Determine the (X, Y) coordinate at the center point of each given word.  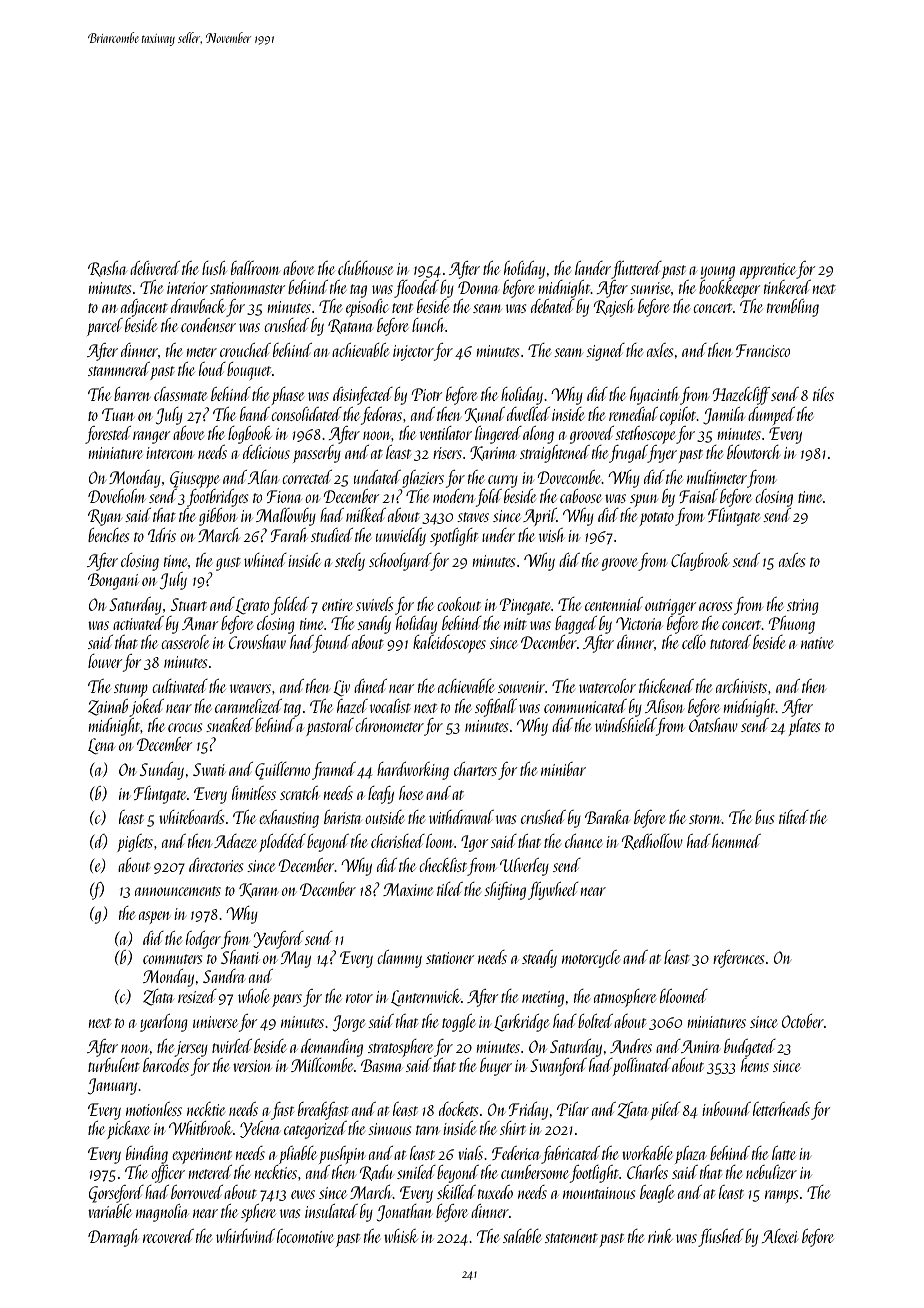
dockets (458, 1109)
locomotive (305, 1236)
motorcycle (591, 959)
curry (503, 481)
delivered (155, 268)
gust (228, 564)
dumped (771, 416)
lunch (428, 325)
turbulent (114, 1065)
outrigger (670, 607)
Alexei (779, 1236)
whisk (401, 1236)
